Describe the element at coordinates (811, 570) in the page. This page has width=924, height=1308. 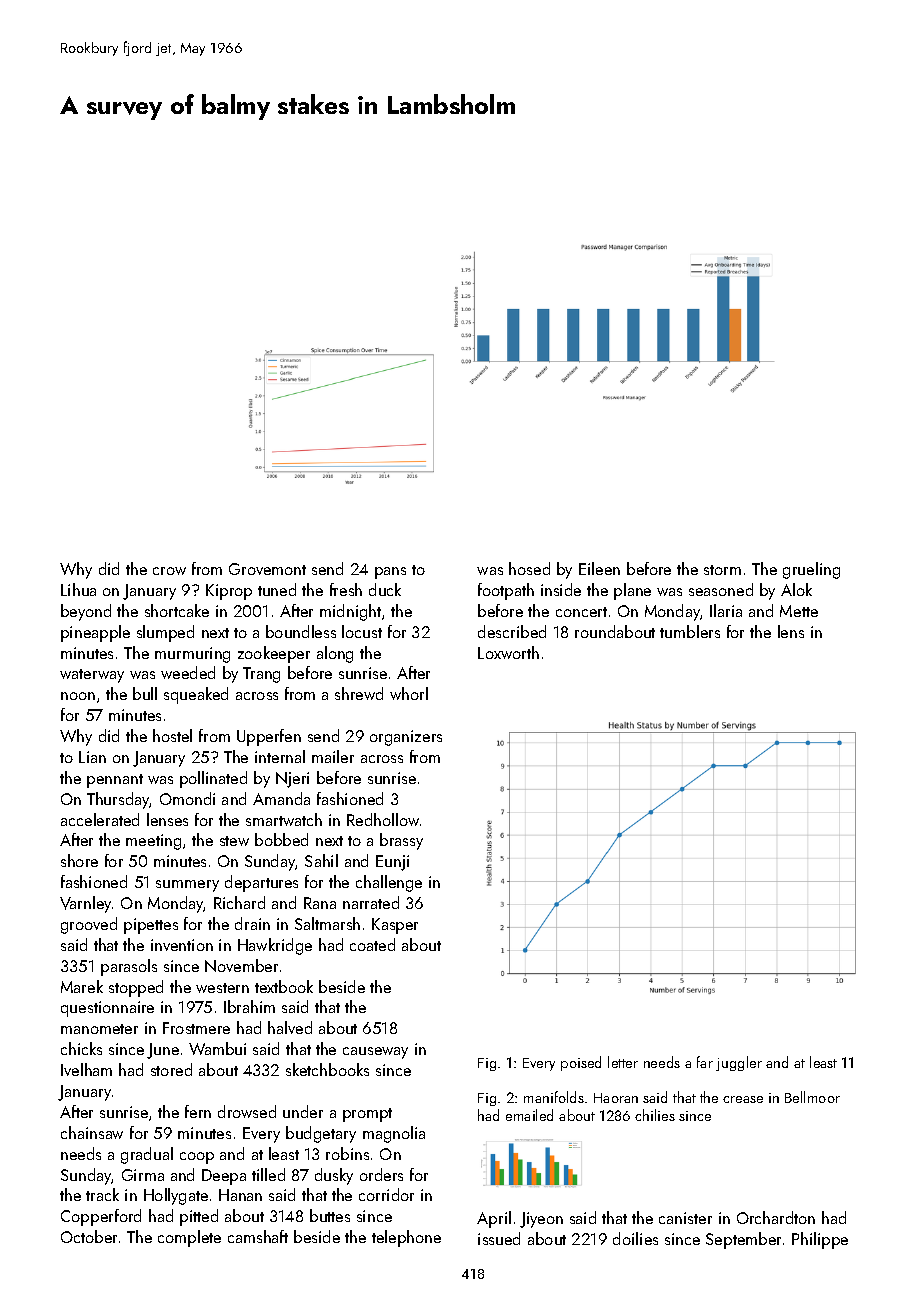
I see `grueling` at that location.
